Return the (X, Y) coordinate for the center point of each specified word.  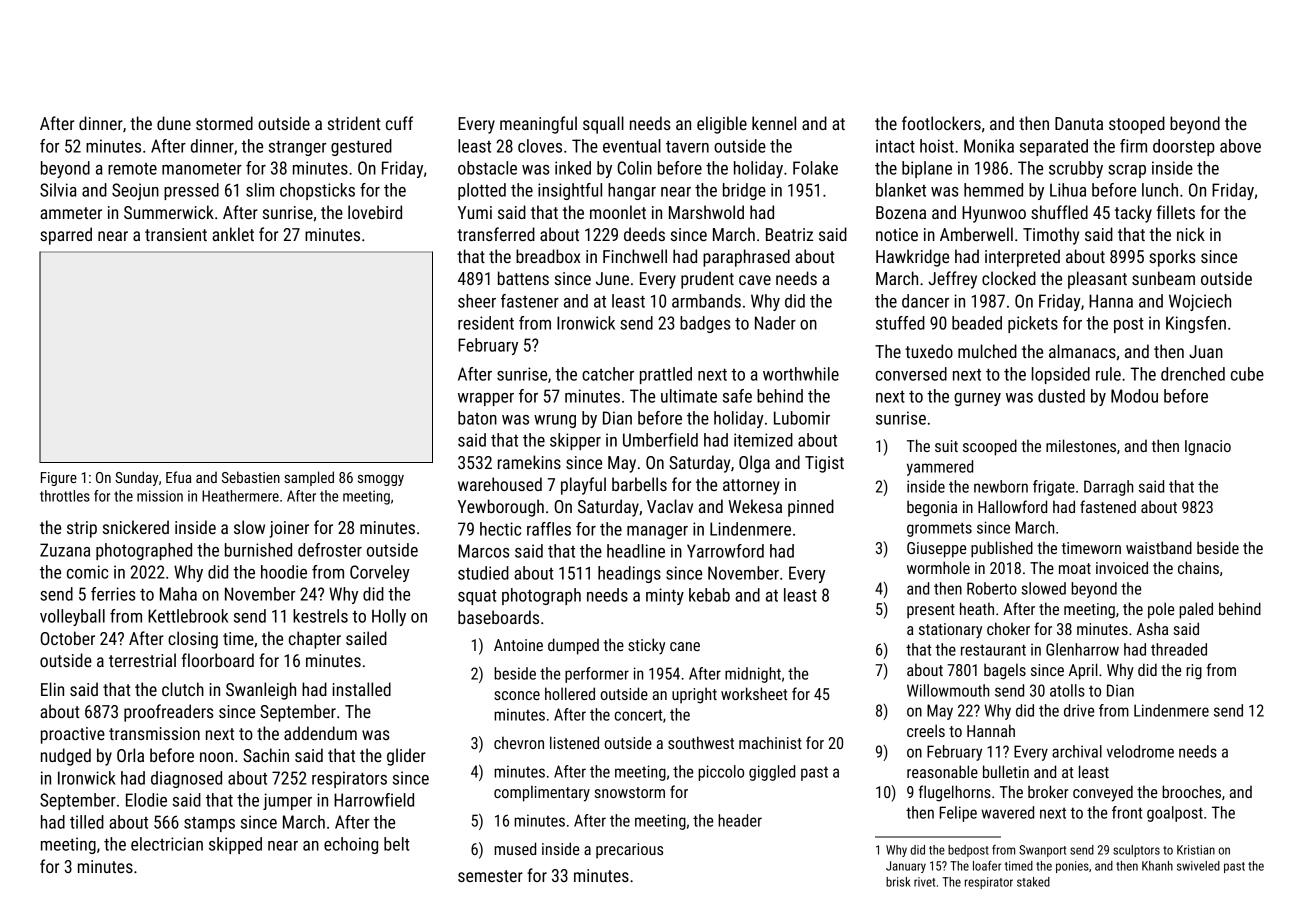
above (1240, 146)
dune (174, 123)
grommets (939, 529)
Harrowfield (374, 800)
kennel (774, 123)
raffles (549, 529)
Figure (59, 479)
